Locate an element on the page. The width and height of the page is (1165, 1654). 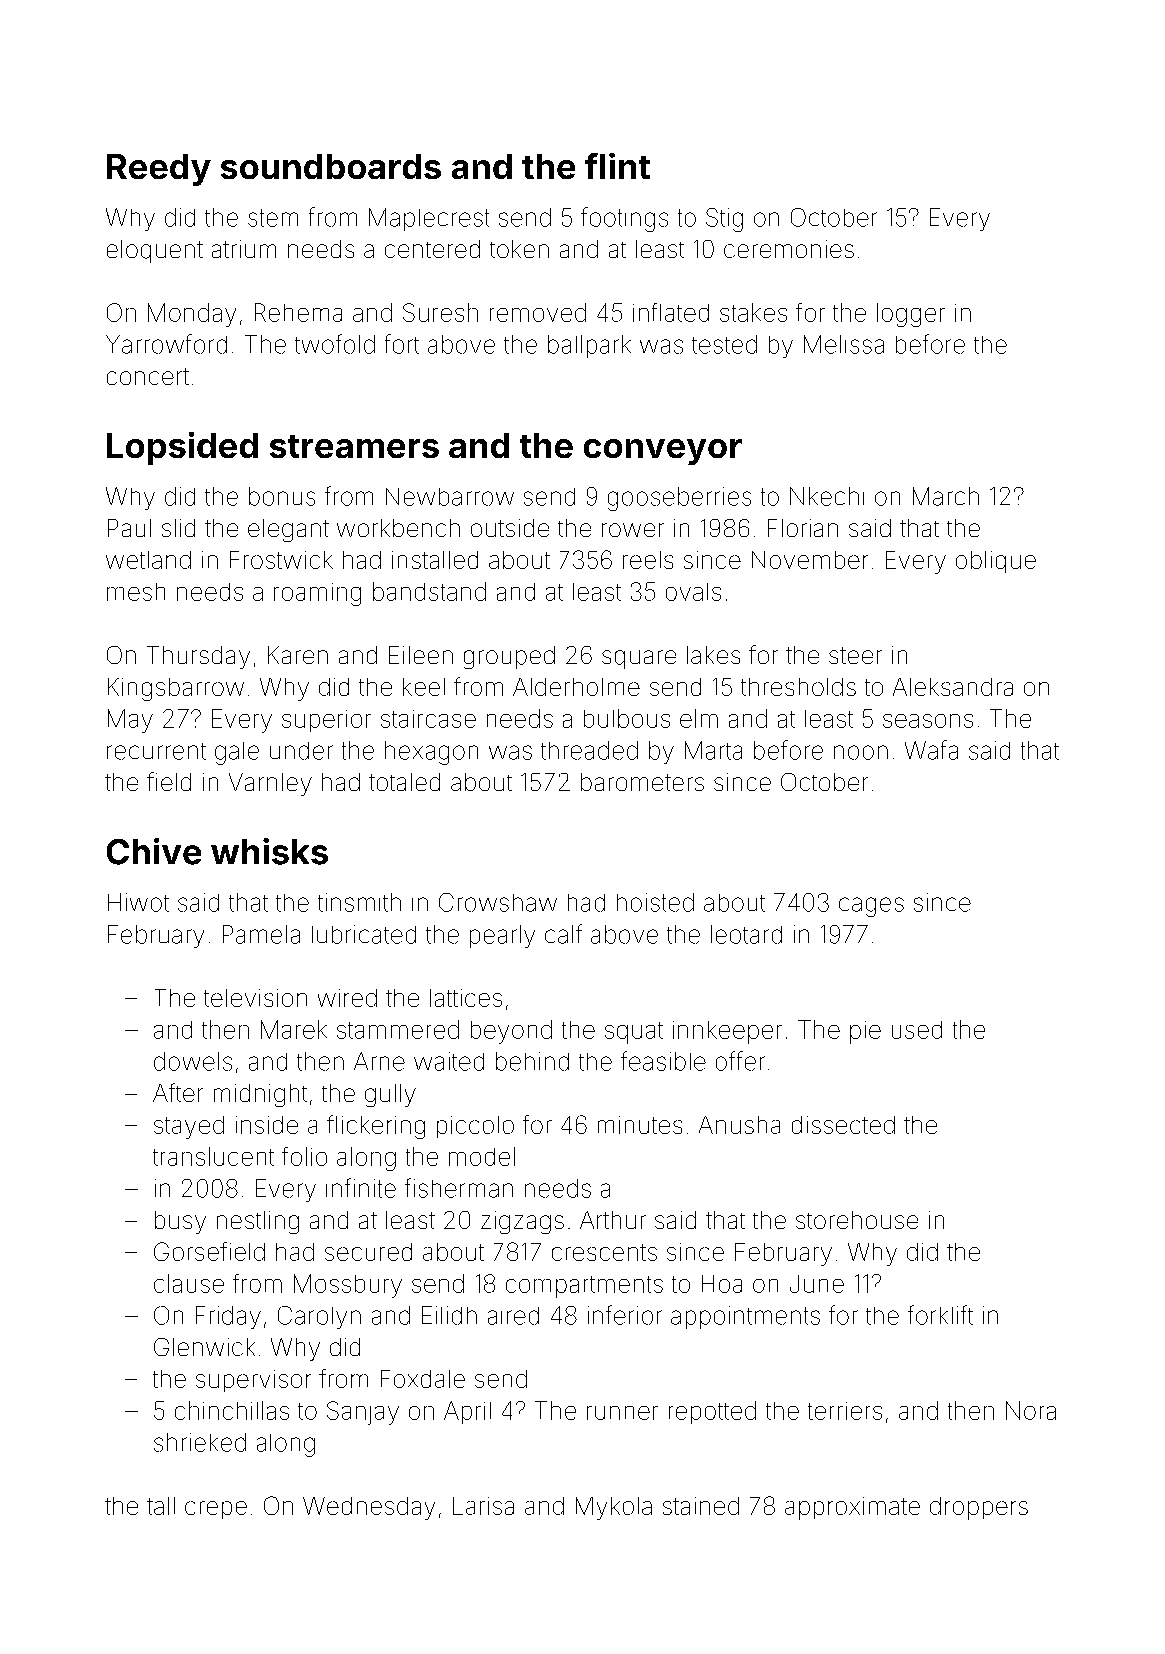
crepe is located at coordinates (216, 1510).
